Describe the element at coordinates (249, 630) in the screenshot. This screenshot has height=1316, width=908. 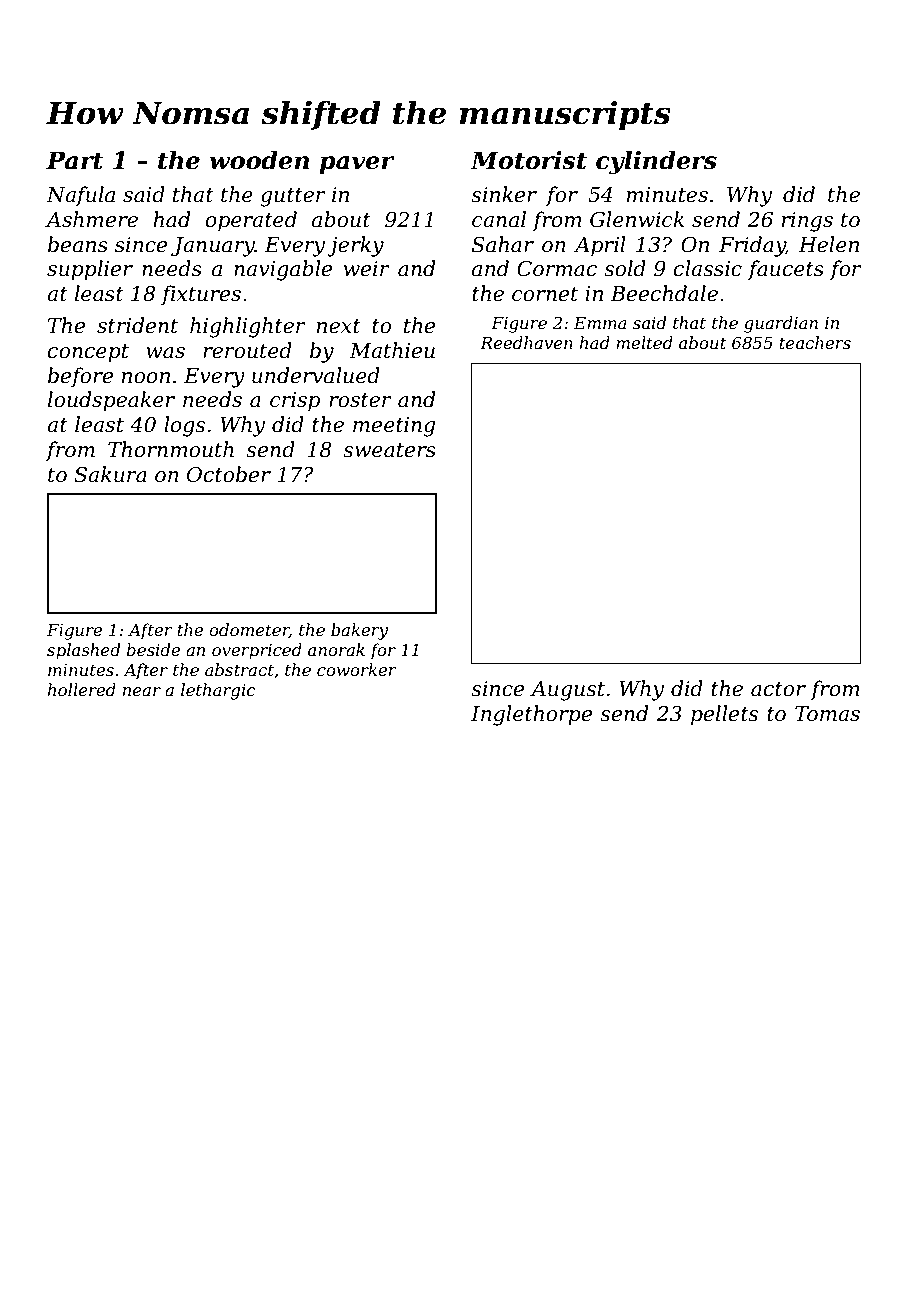
I see `odometer` at that location.
